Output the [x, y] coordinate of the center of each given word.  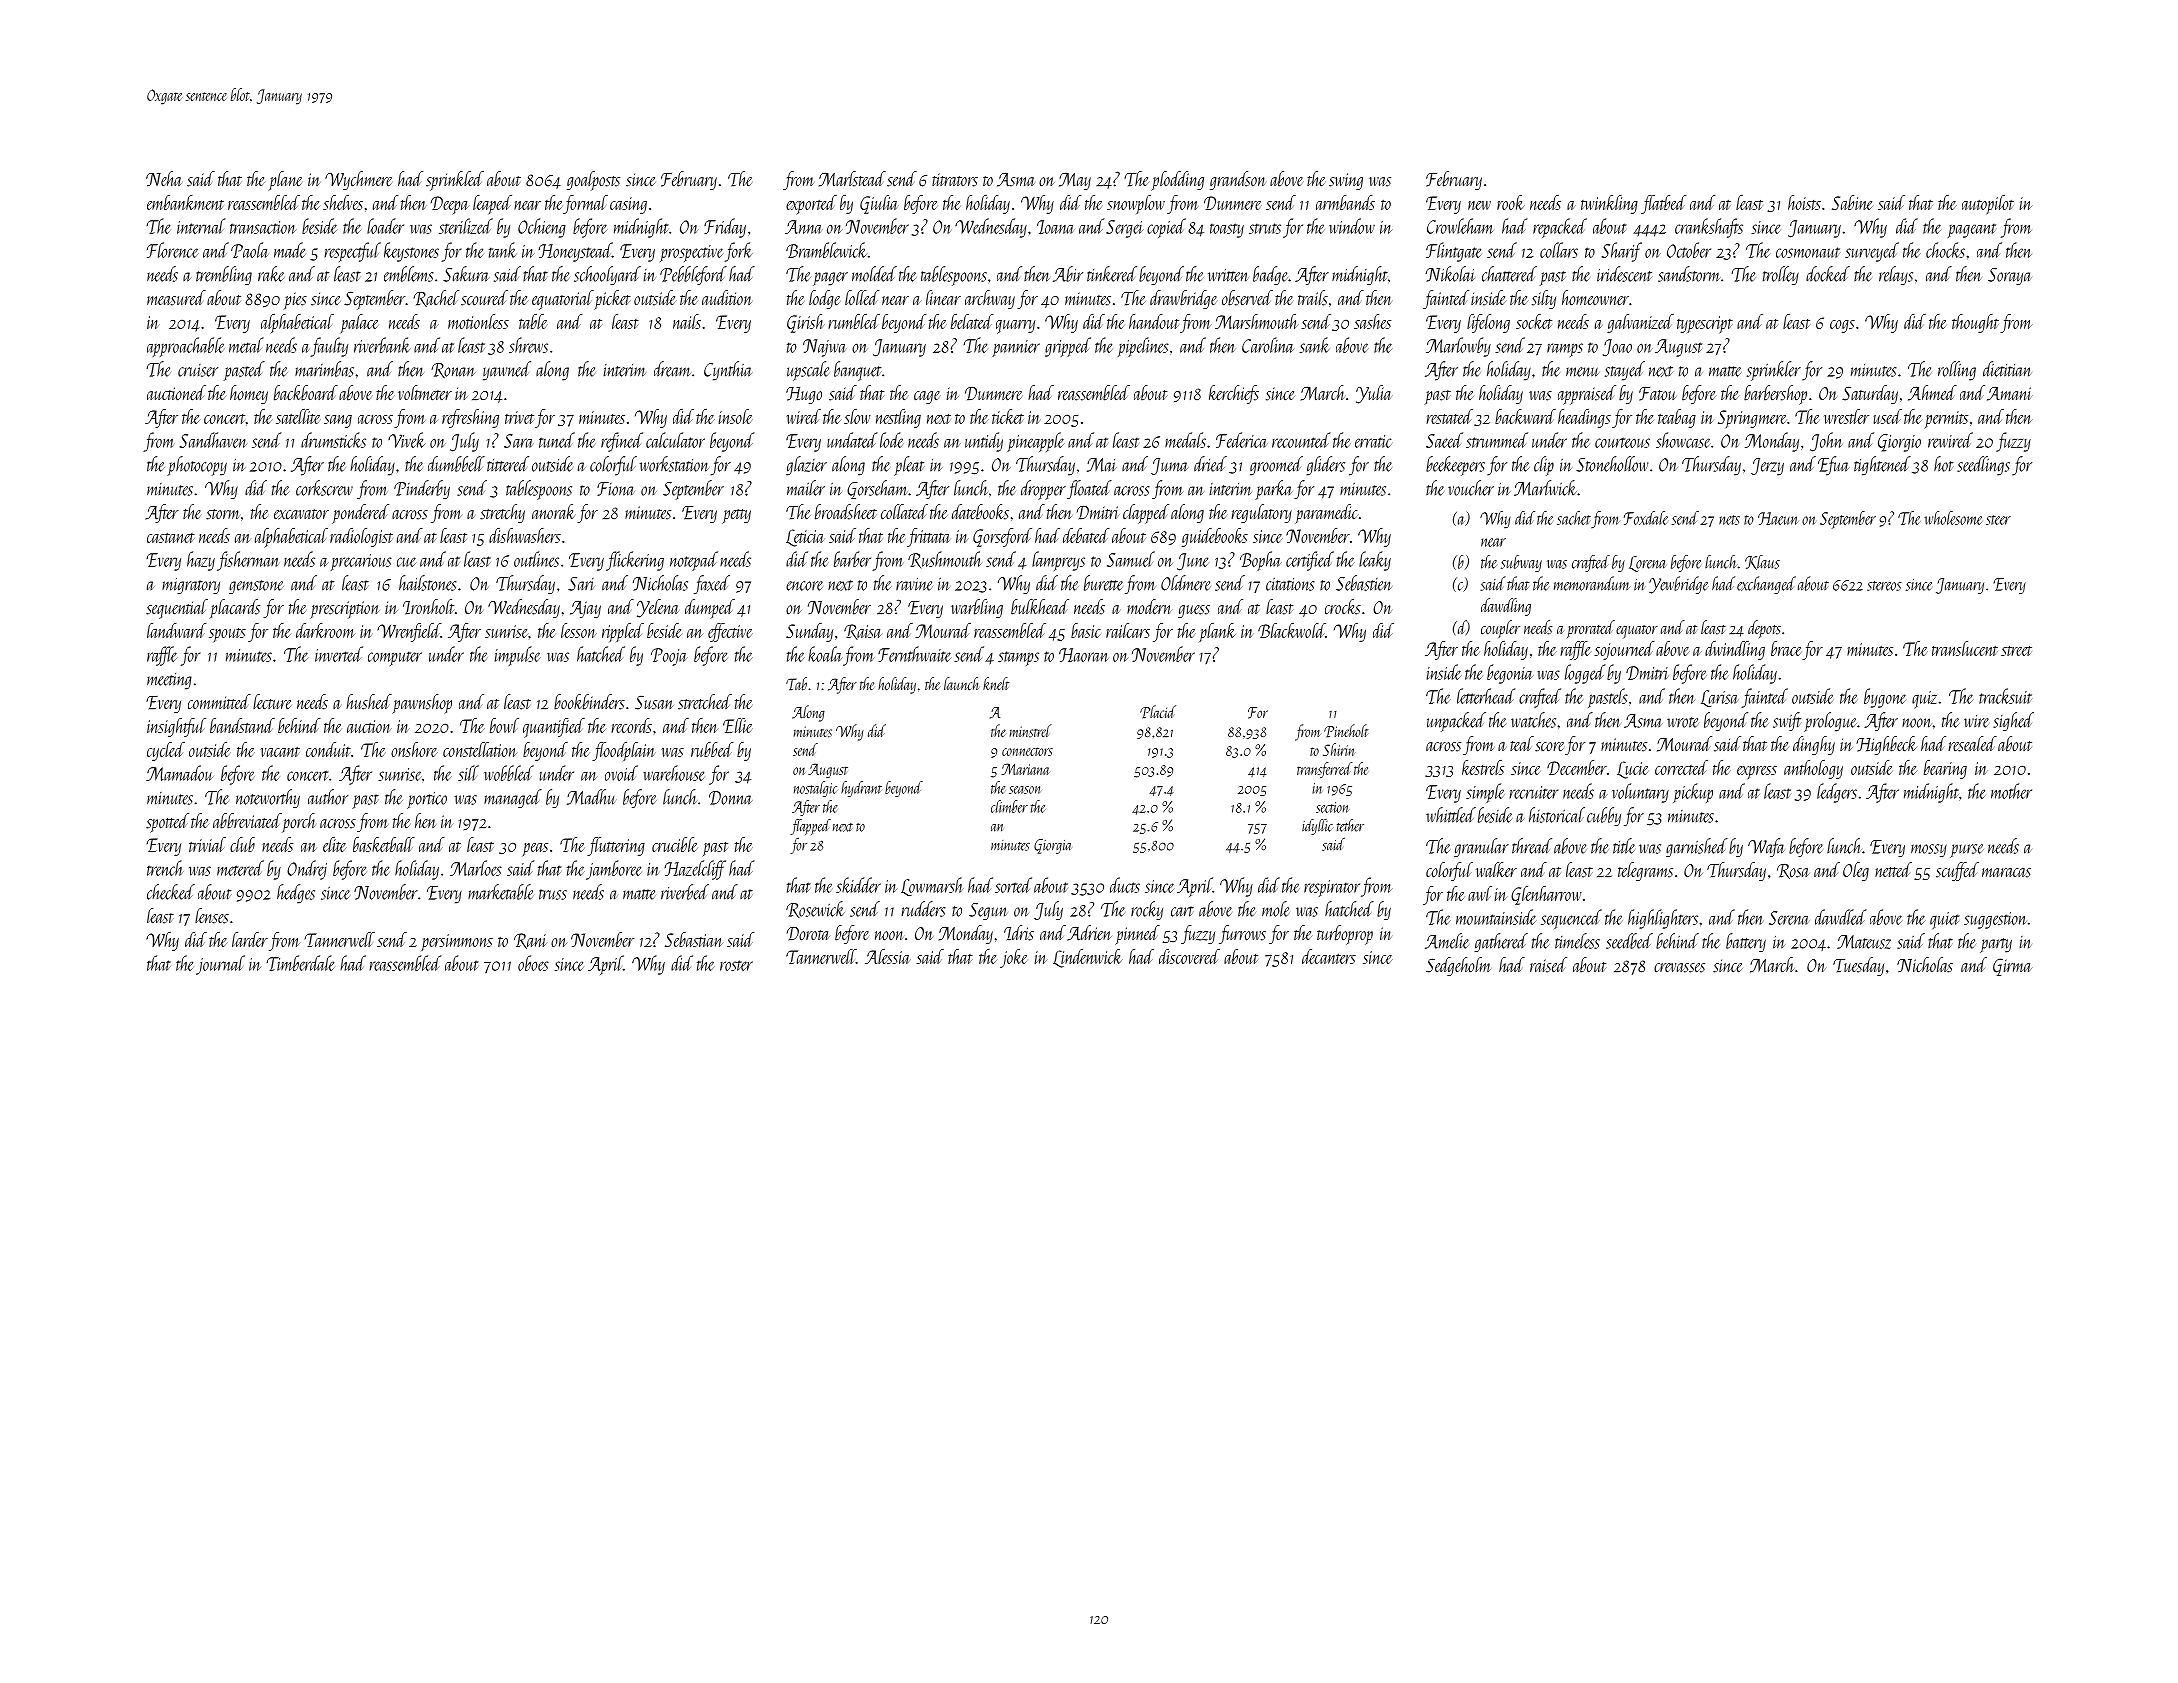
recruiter [1534, 792]
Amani [2009, 394]
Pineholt [1346, 731]
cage [927, 397]
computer [395, 658]
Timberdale [300, 963]
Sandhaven [213, 440]
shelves [343, 202]
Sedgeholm [1458, 966]
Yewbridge [1679, 585]
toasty [1227, 230]
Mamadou [180, 773]
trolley [1781, 275]
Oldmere [1185, 583]
